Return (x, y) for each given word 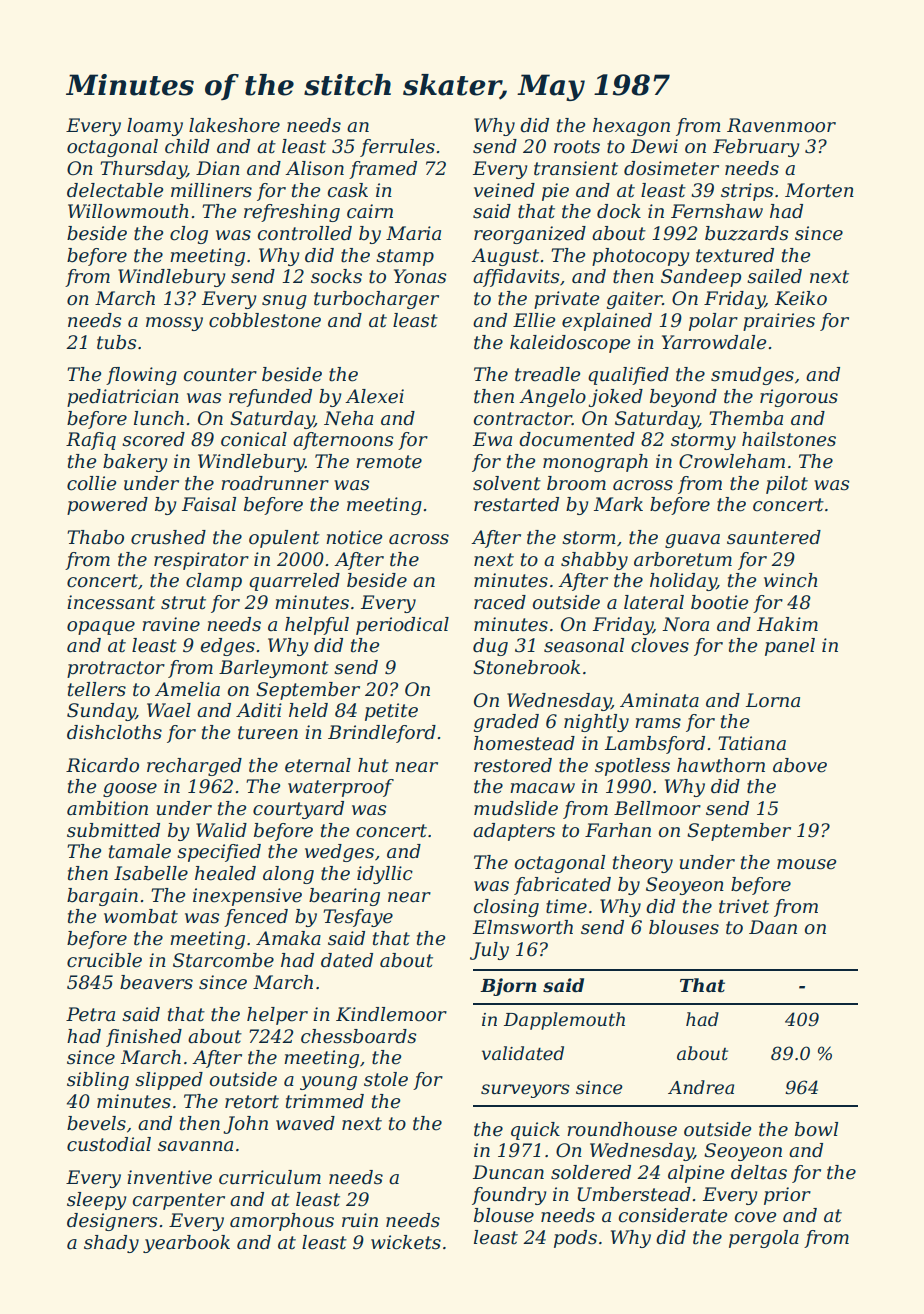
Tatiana (752, 743)
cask (348, 190)
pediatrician (123, 398)
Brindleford (382, 734)
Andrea (701, 1087)
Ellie (534, 320)
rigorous (799, 398)
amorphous (282, 1222)
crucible (104, 960)
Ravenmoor (781, 125)
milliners (211, 190)
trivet (744, 906)
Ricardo (102, 765)
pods (575, 1239)
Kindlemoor (391, 1014)
